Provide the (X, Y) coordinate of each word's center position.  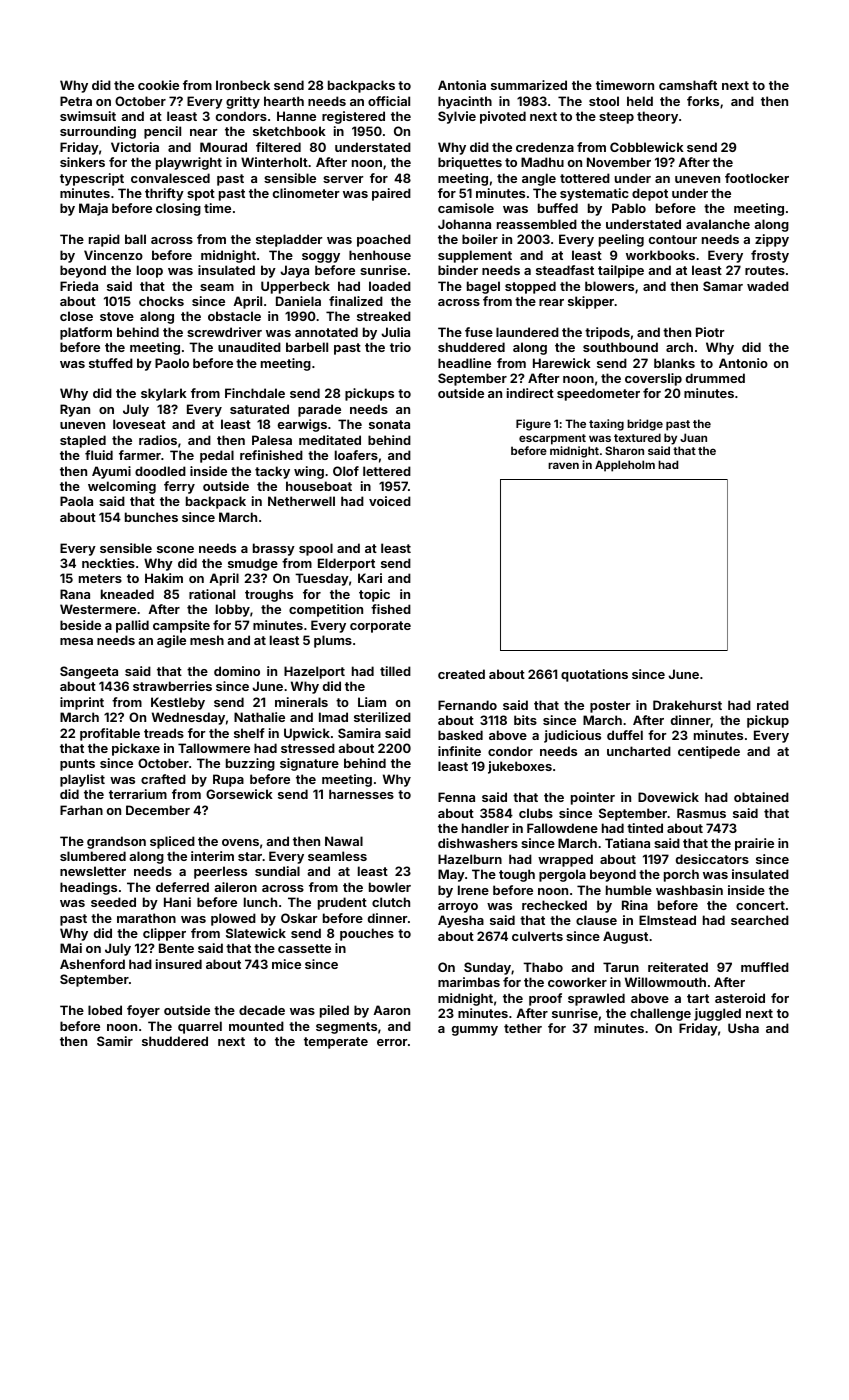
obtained (761, 797)
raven (563, 465)
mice (286, 964)
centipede (709, 752)
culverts (537, 936)
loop (150, 271)
